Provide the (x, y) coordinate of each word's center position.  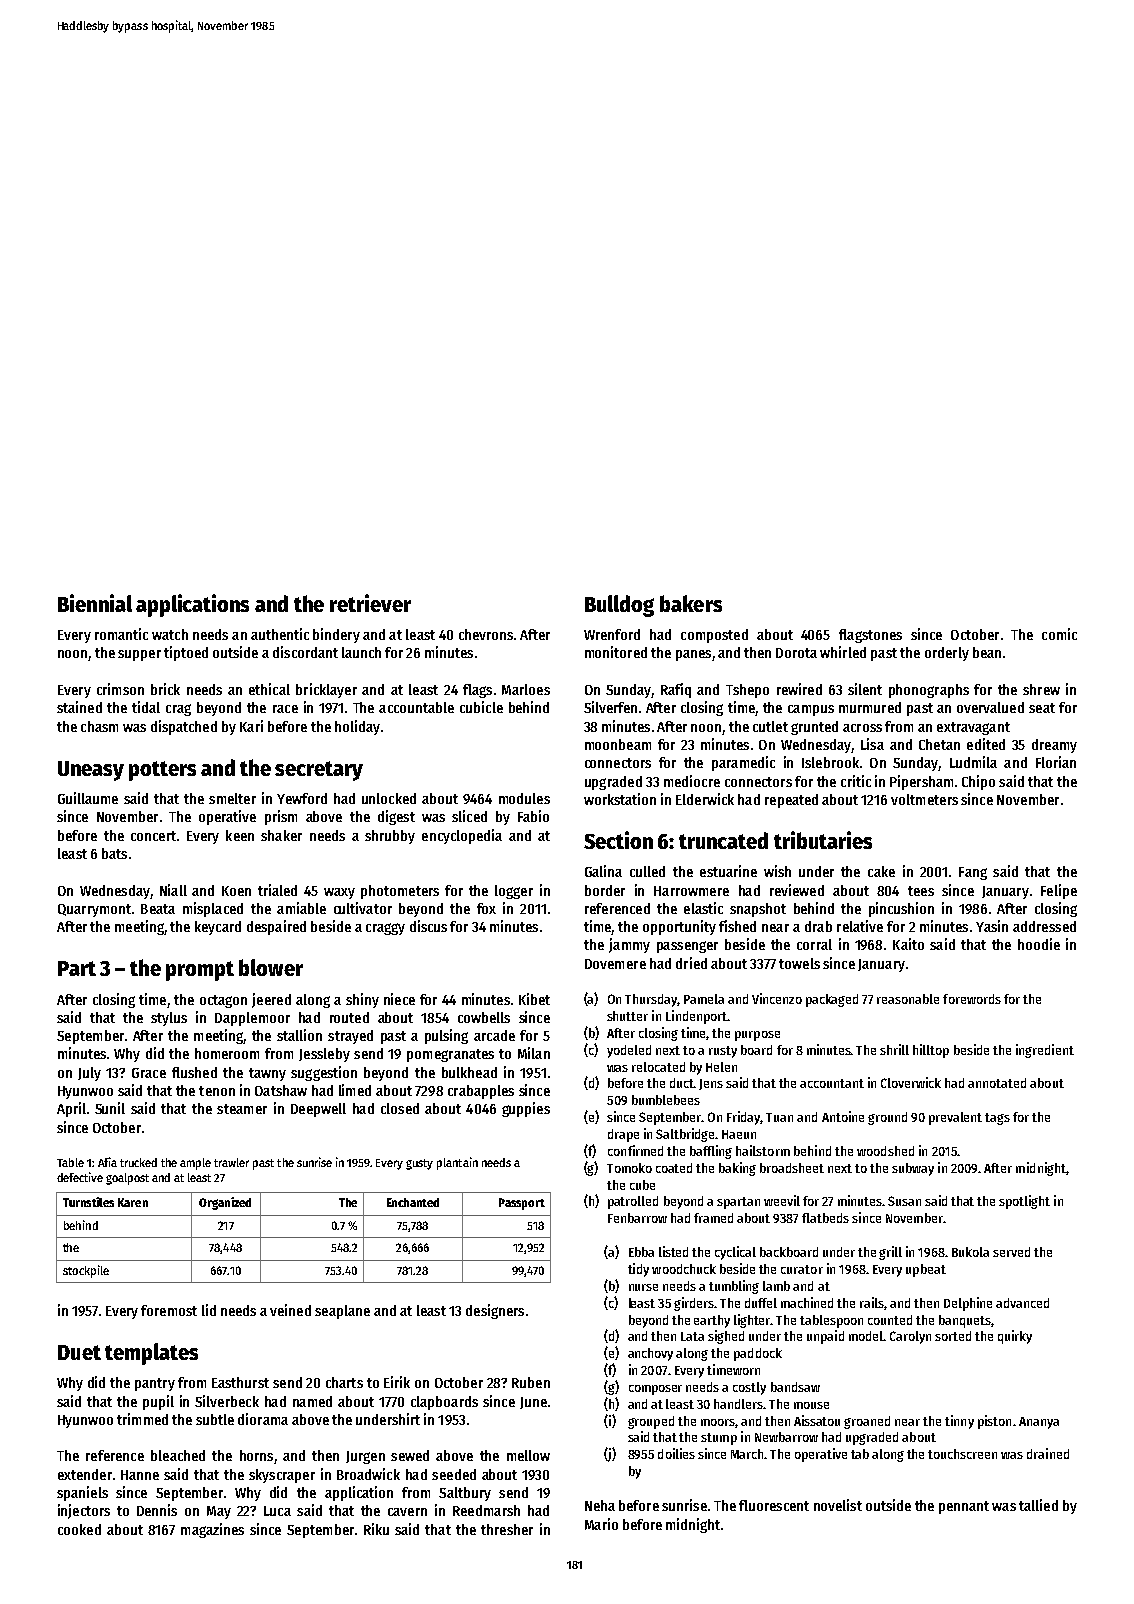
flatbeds (825, 1218)
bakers (691, 603)
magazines (212, 1530)
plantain (457, 1163)
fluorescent (774, 1505)
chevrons (486, 634)
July (89, 1074)
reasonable (908, 999)
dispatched (184, 727)
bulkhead (469, 1072)
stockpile (86, 1271)
